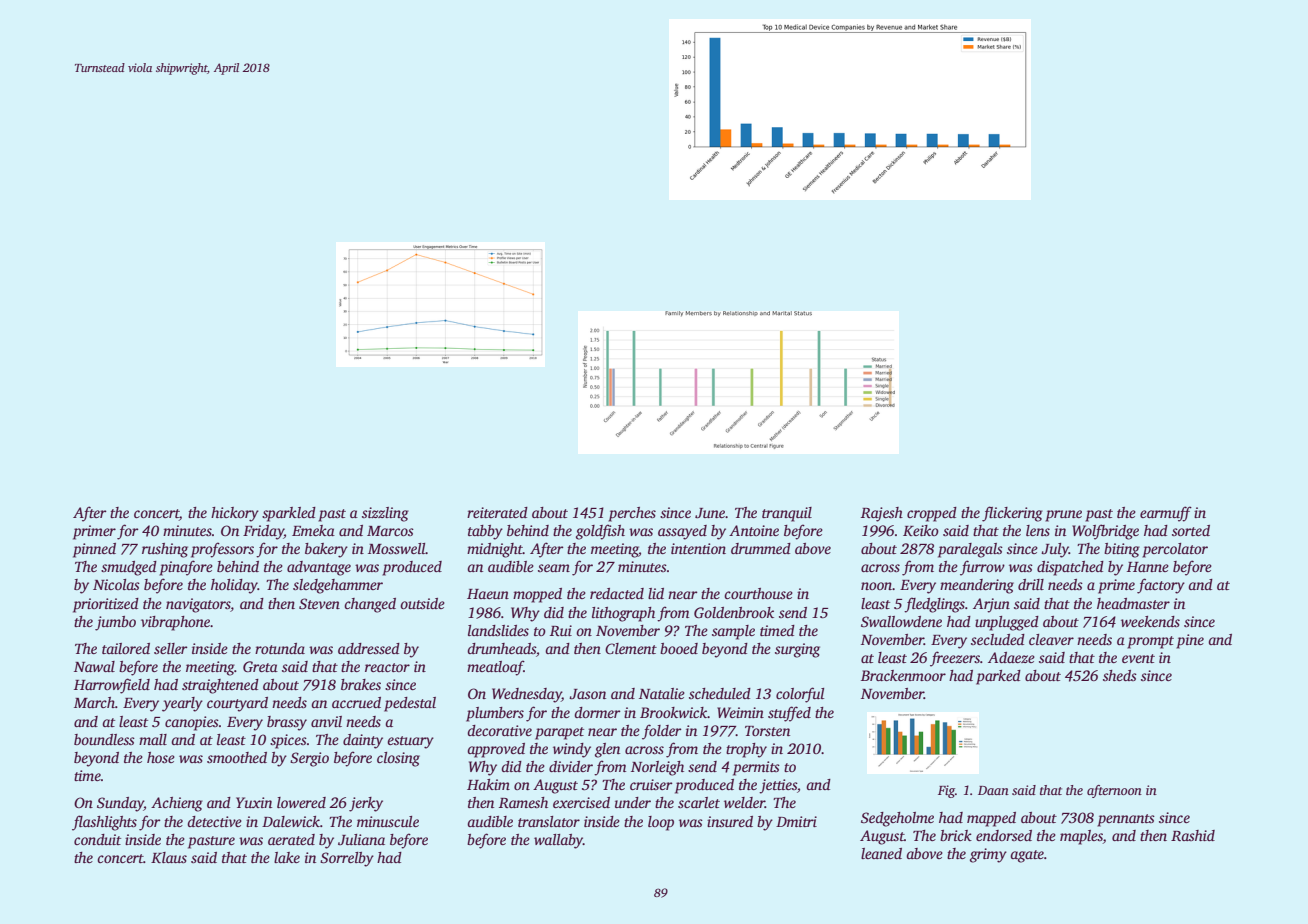 This page has width=1308, height=924. What do you see at coordinates (260, 666) in the page?
I see `Greta` at bounding box center [260, 666].
